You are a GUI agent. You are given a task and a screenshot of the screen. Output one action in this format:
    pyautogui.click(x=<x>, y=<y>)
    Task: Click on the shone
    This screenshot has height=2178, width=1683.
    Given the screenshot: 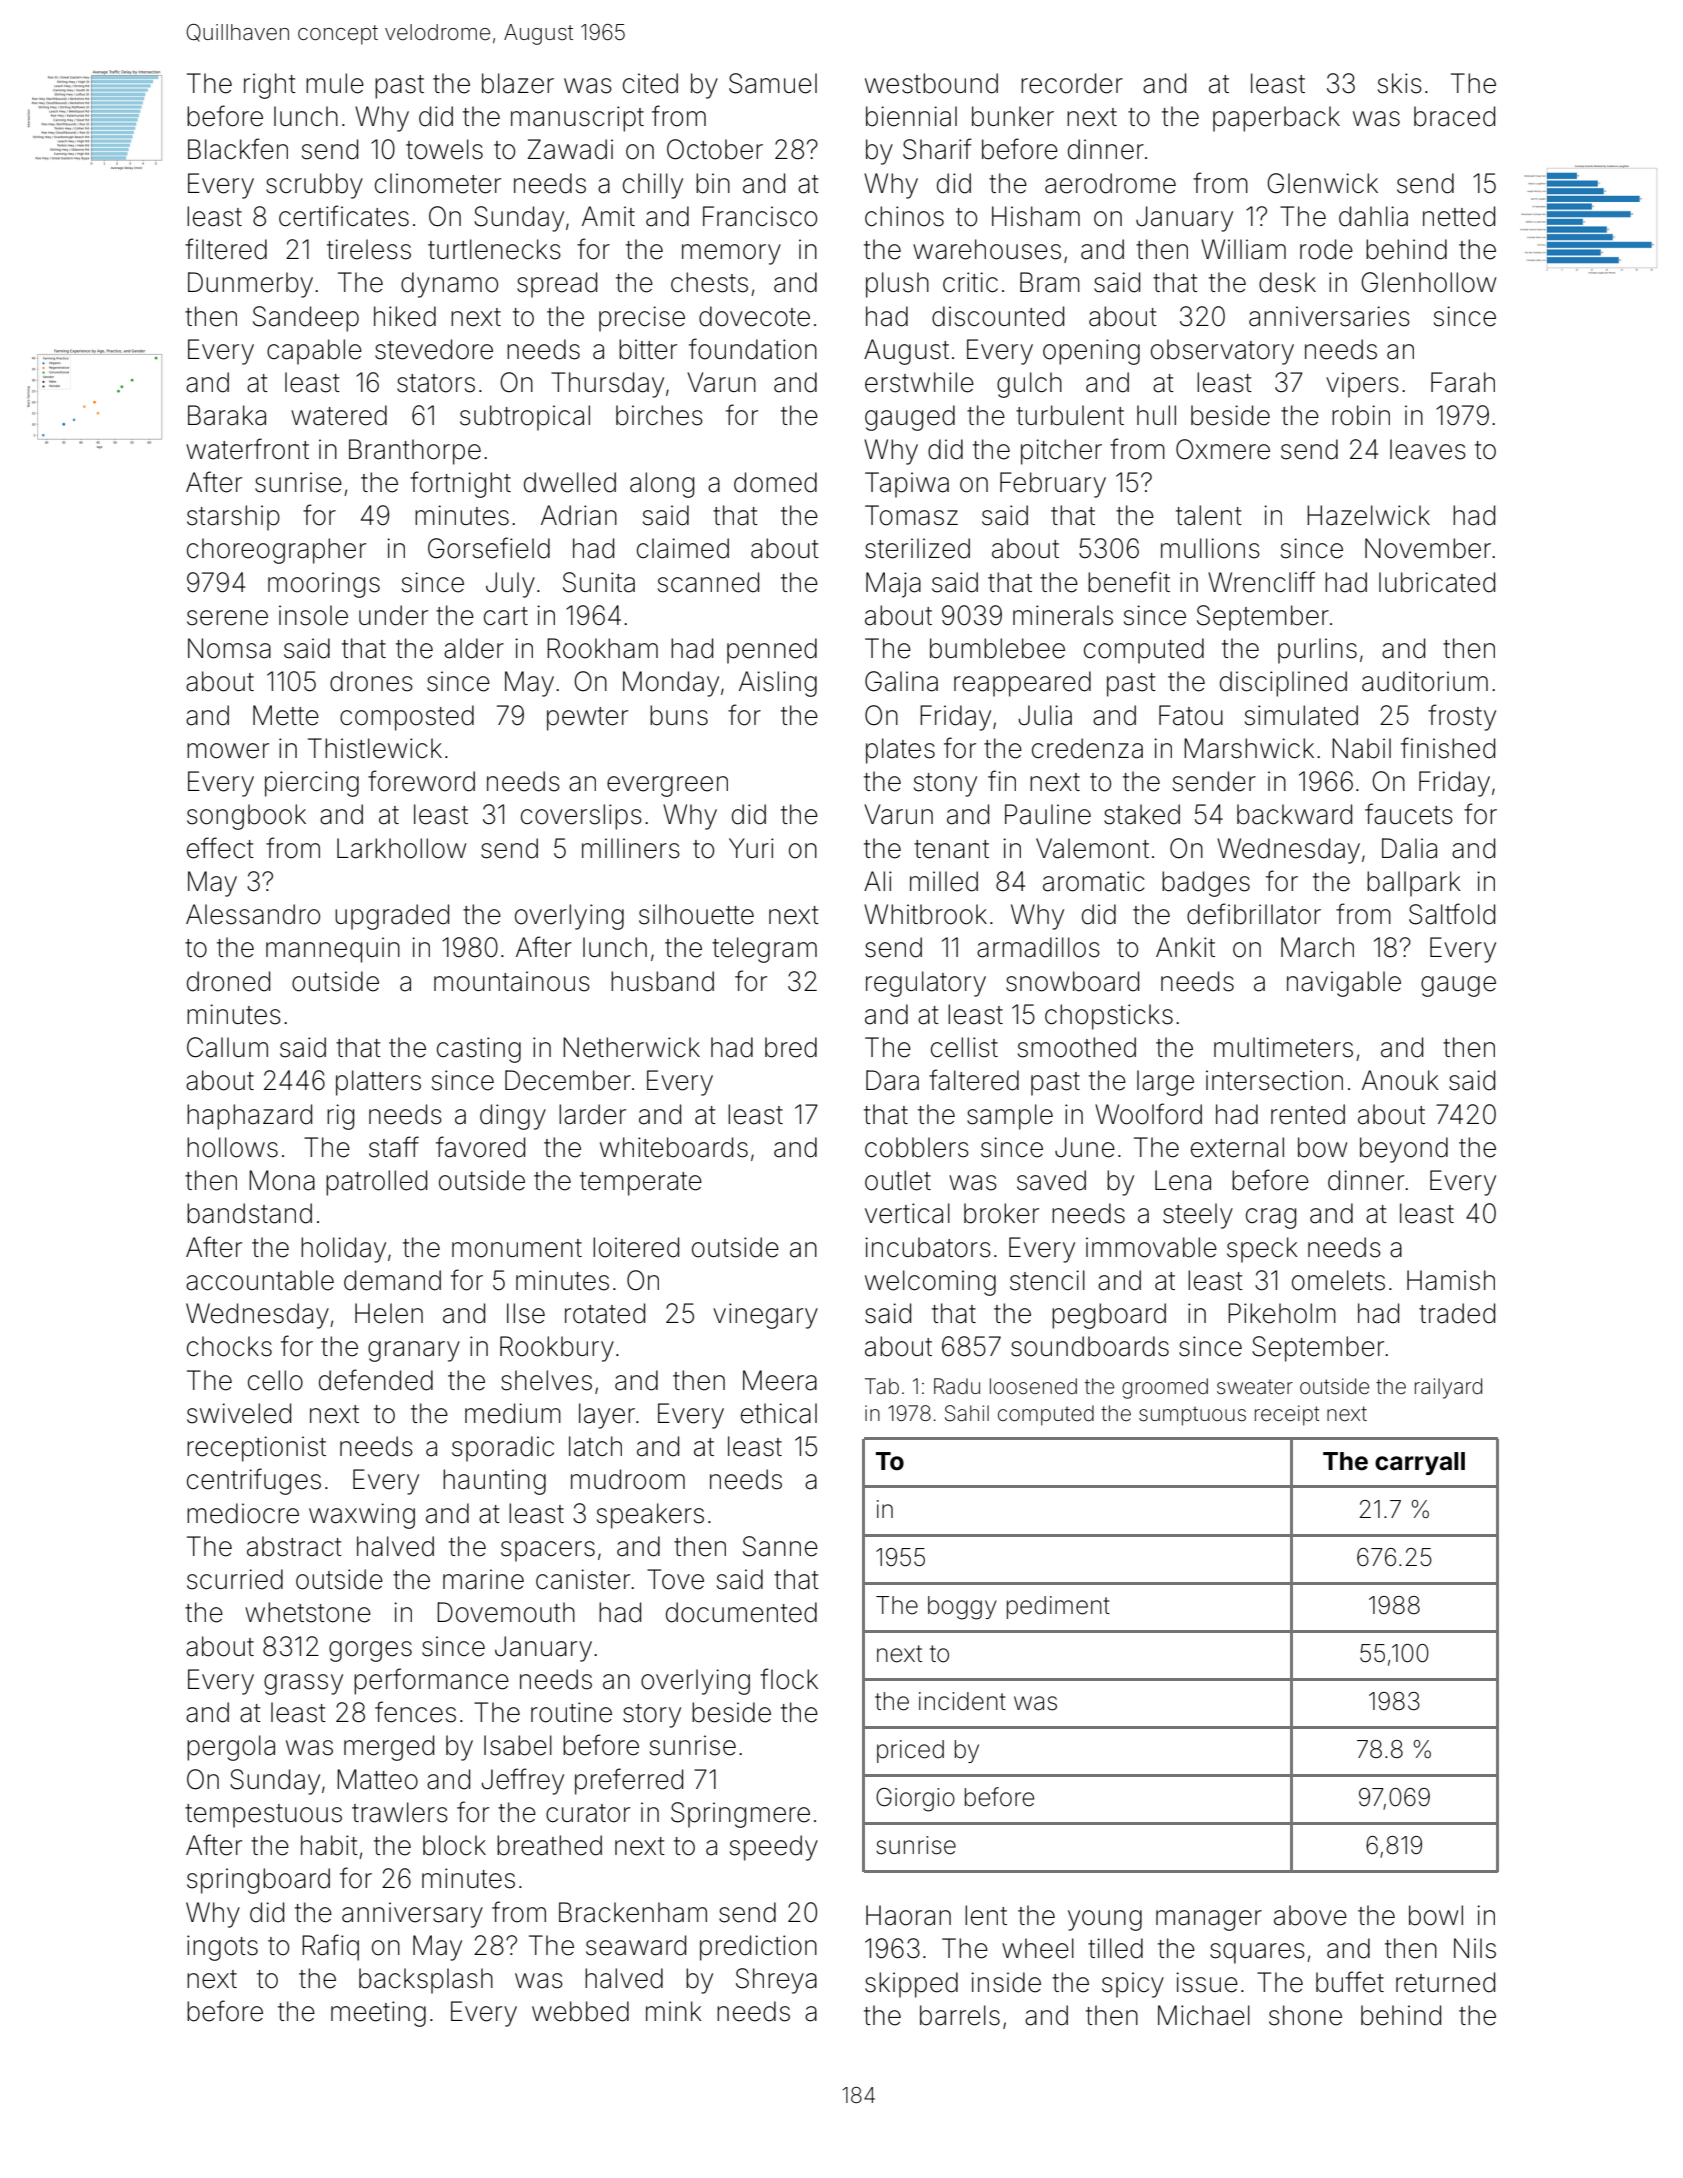 What is the action you would take?
    pyautogui.click(x=1305, y=2015)
